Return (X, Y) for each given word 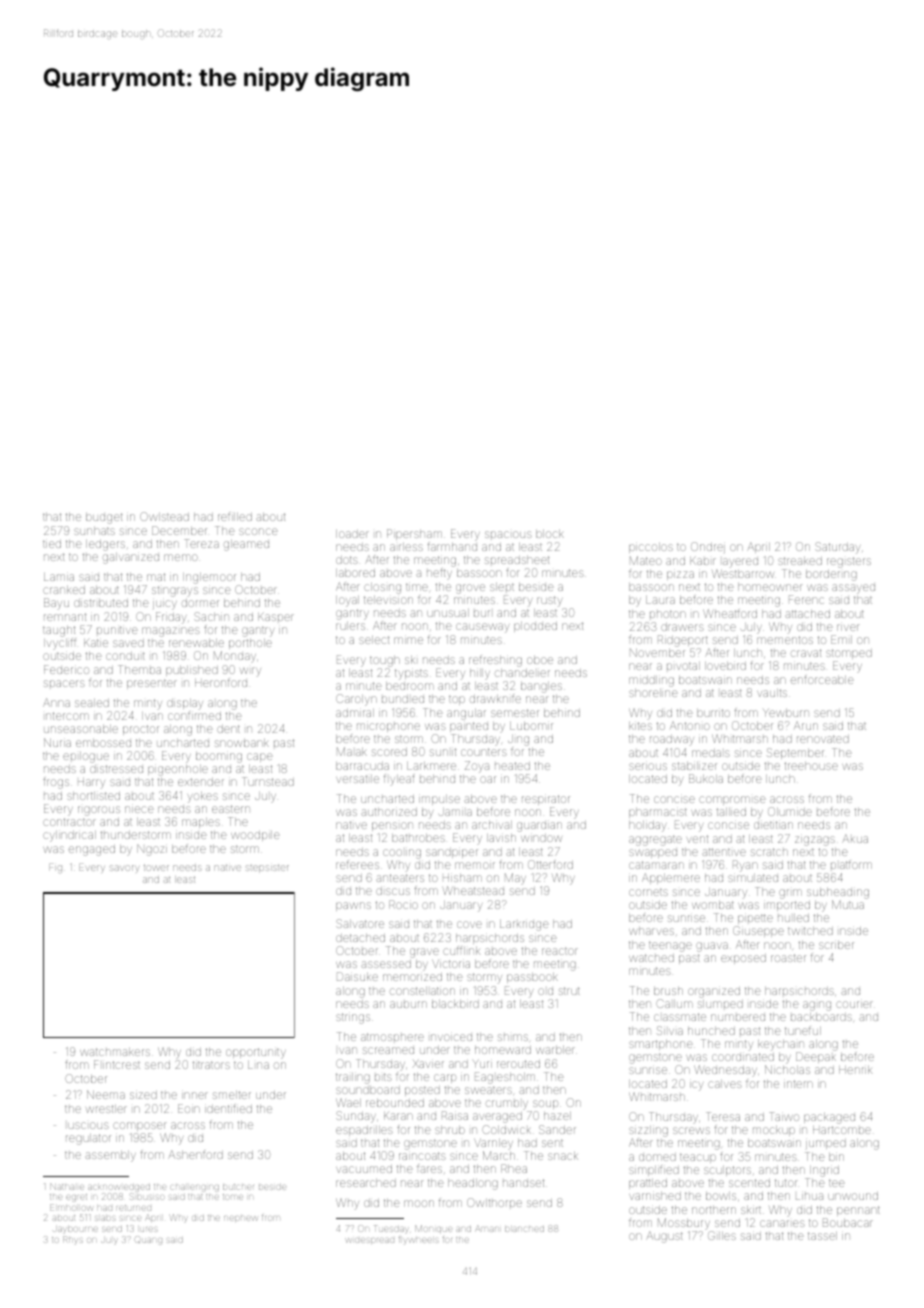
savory (124, 869)
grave (424, 953)
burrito (713, 713)
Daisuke (357, 976)
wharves (651, 931)
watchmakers (115, 1052)
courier (854, 1004)
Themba (139, 669)
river (847, 627)
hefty (439, 574)
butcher (238, 1187)
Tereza (201, 543)
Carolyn (356, 700)
